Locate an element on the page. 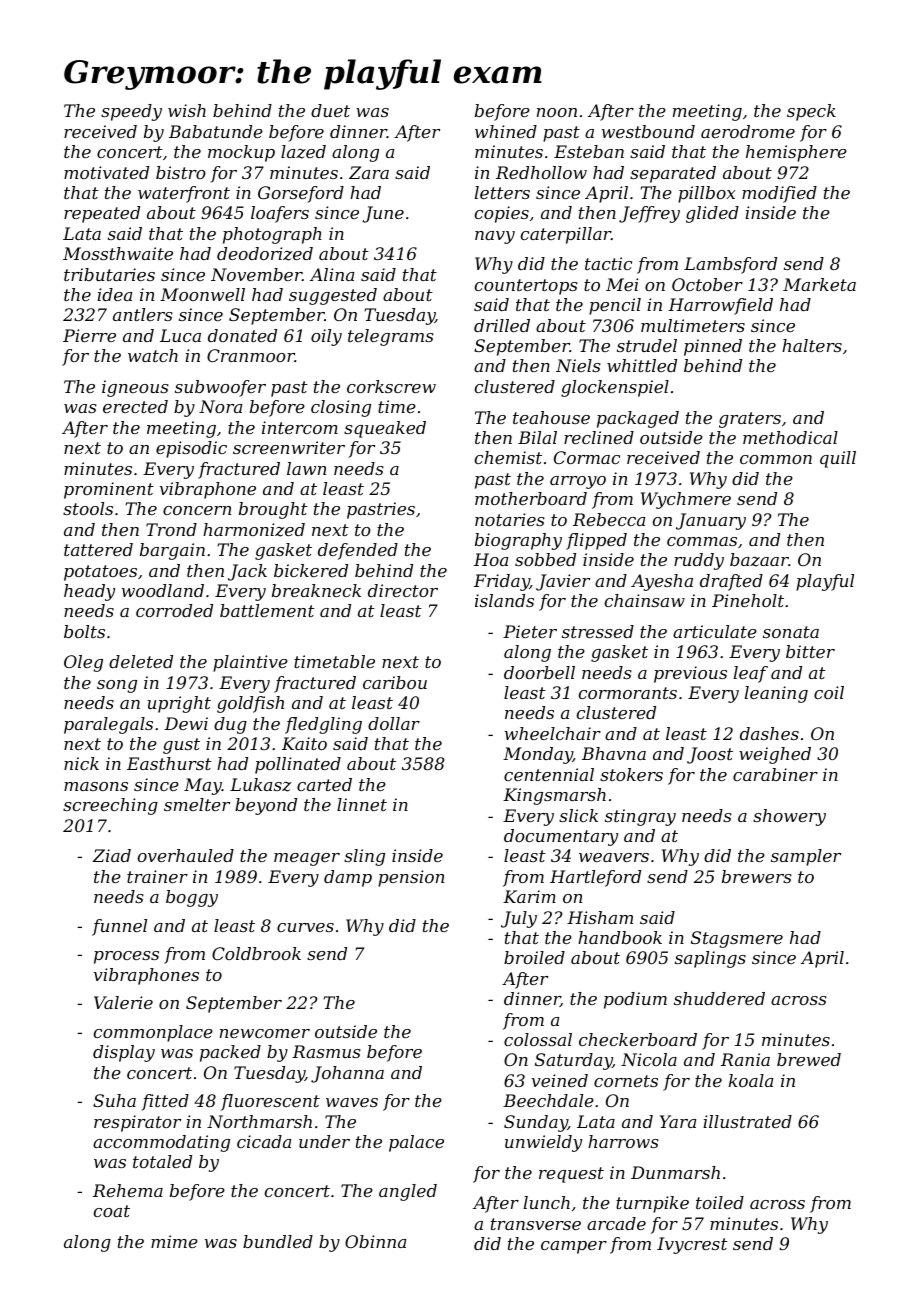 This document has height=1314, width=924. Oleg is located at coordinates (83, 663).
